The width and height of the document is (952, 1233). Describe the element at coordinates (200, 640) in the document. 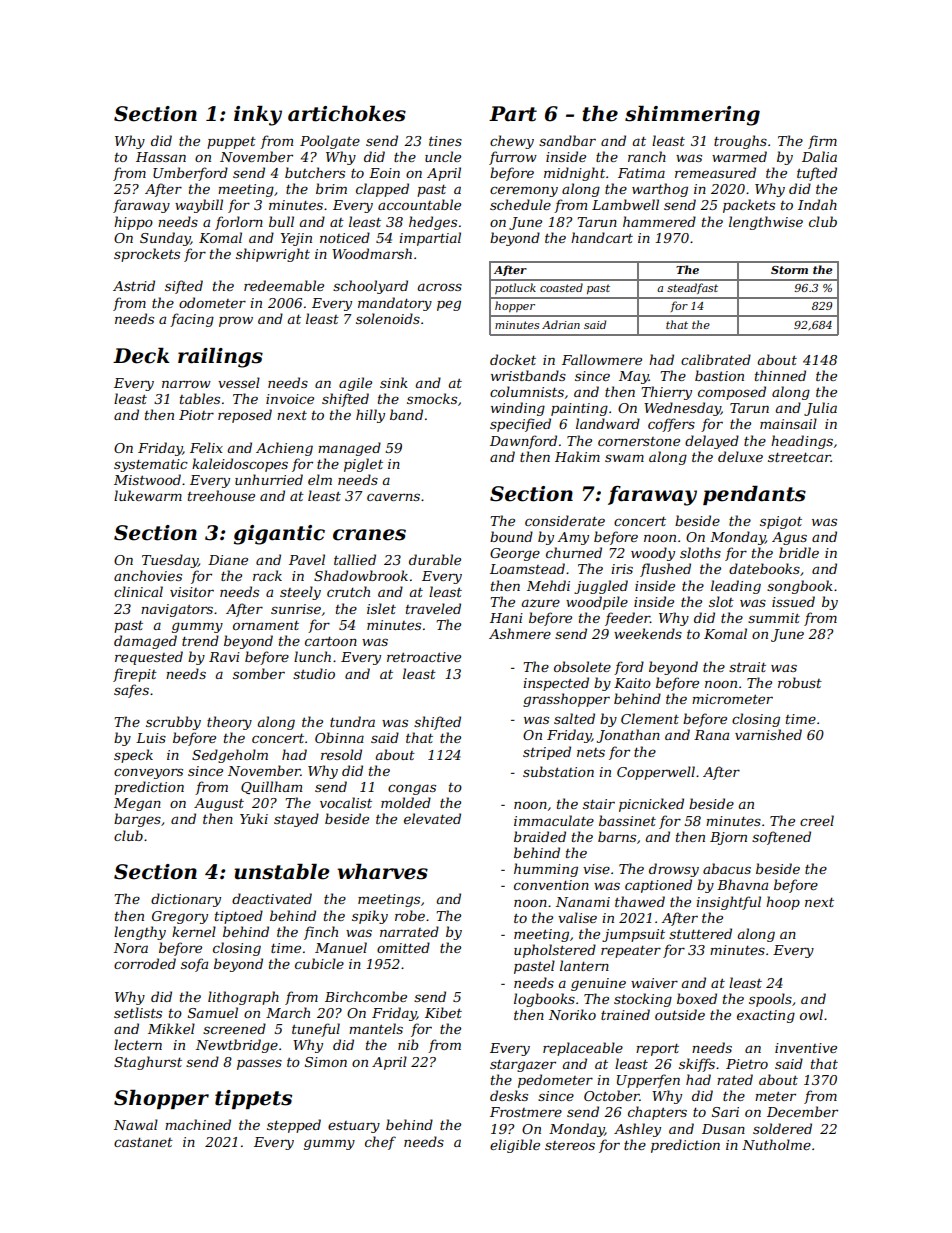

I see `trend` at that location.
